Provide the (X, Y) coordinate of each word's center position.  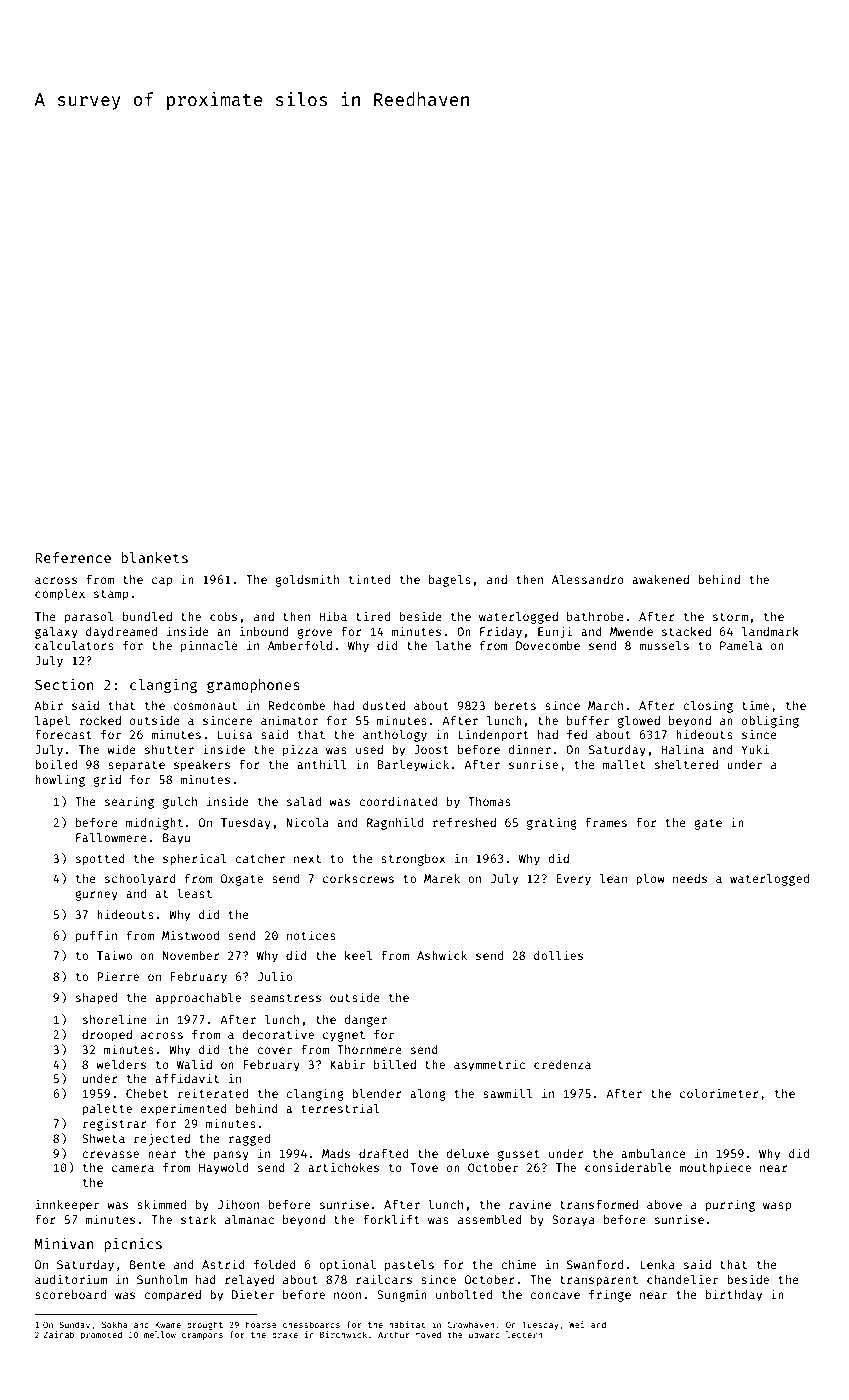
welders (121, 1064)
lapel (52, 722)
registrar (115, 1124)
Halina (682, 749)
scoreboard (70, 1294)
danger (366, 1021)
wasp (777, 1207)
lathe (453, 645)
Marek (442, 878)
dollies (558, 955)
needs (690, 878)
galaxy (56, 633)
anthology (395, 736)
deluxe (468, 1153)
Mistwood (190, 935)
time (755, 705)
